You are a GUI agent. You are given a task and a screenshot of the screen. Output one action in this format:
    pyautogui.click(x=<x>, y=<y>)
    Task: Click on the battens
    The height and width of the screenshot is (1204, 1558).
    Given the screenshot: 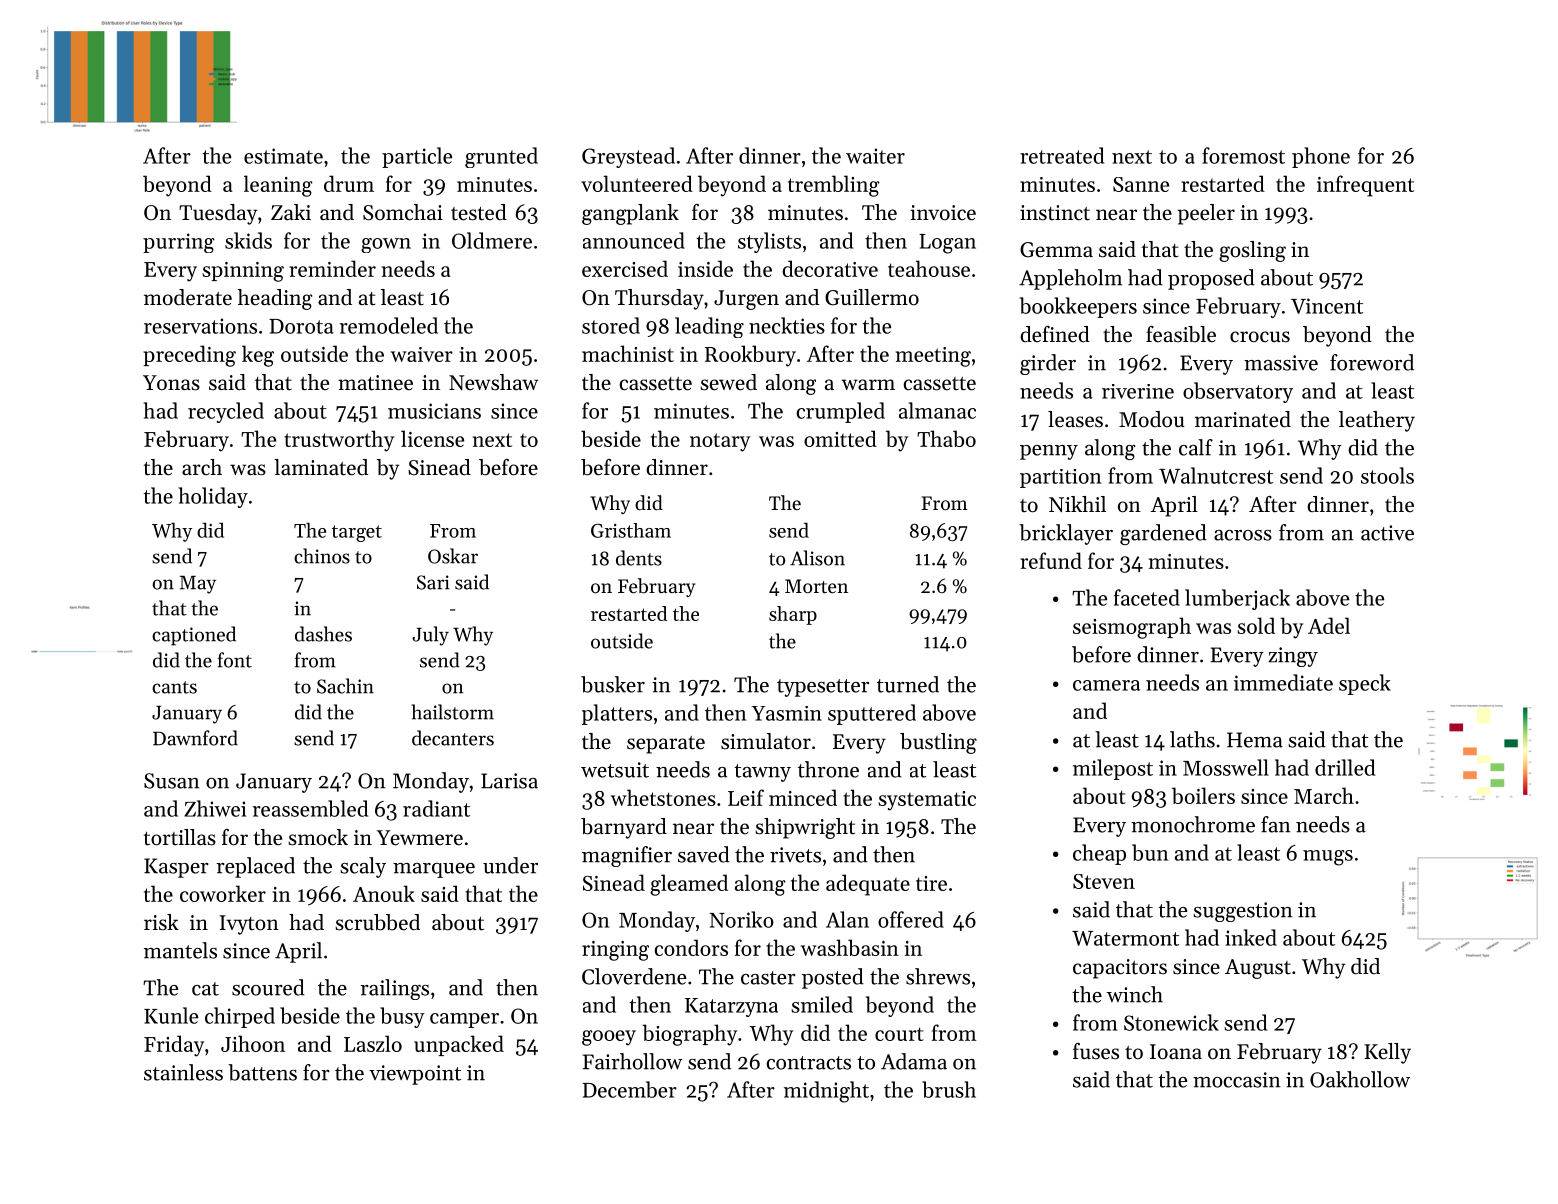 What is the action you would take?
    pyautogui.click(x=262, y=1072)
